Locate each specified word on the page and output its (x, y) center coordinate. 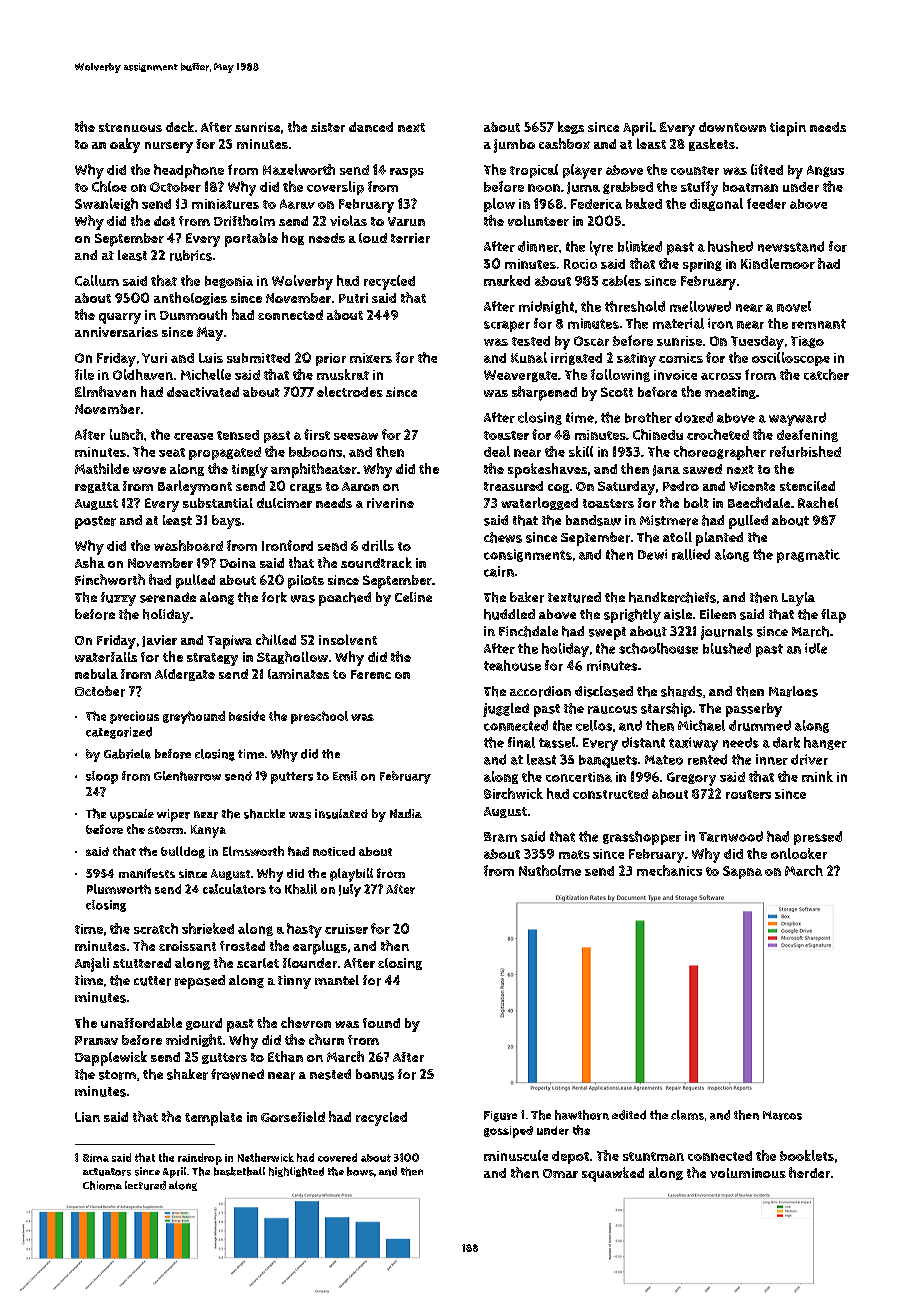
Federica (596, 204)
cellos (594, 725)
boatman (750, 187)
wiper (173, 815)
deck (180, 126)
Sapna (742, 872)
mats (574, 854)
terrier (410, 238)
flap (833, 616)
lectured (145, 1185)
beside (247, 716)
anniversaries (116, 332)
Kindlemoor (778, 263)
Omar (560, 1173)
